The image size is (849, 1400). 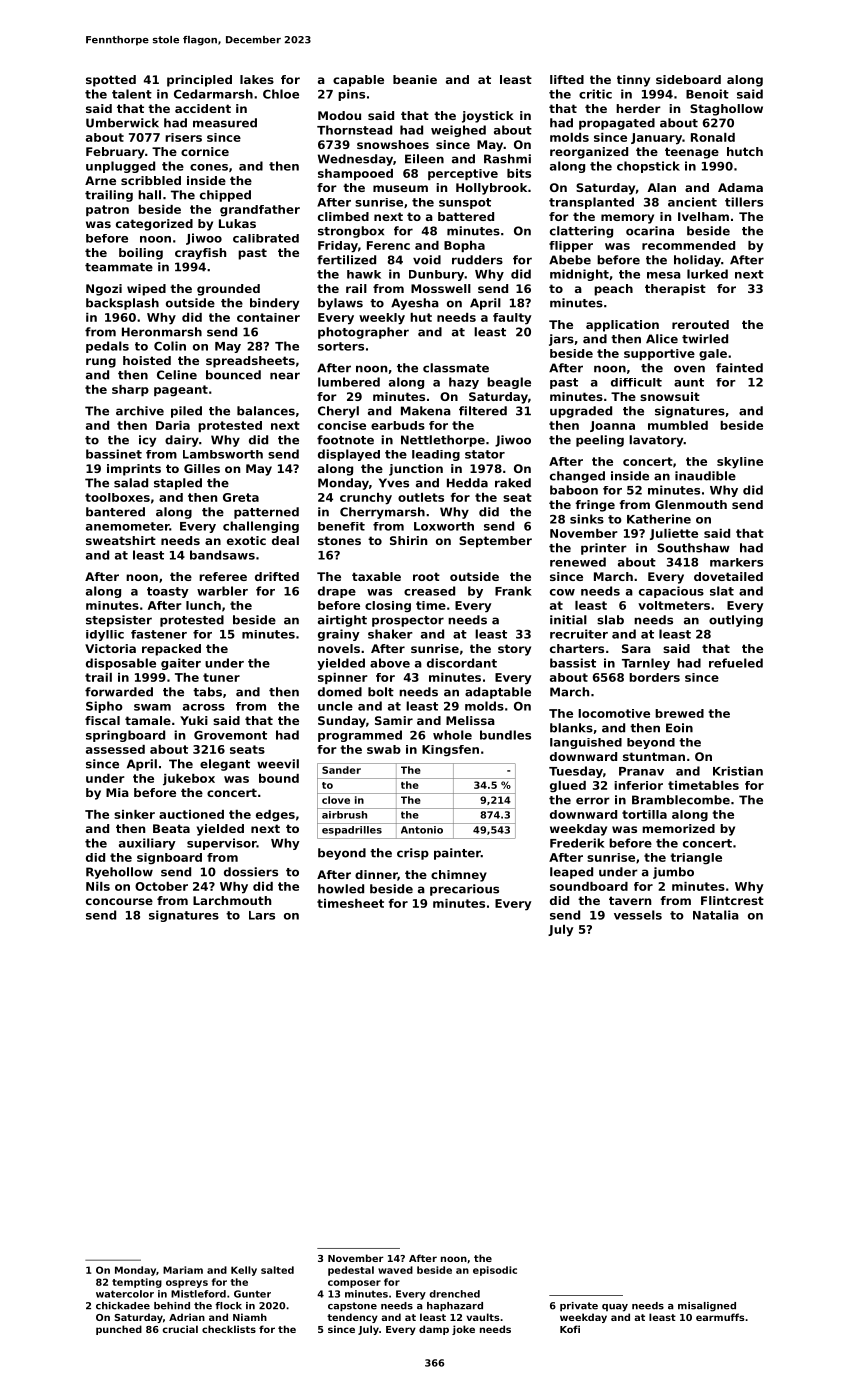 I want to click on Mariam, so click(x=183, y=1270).
